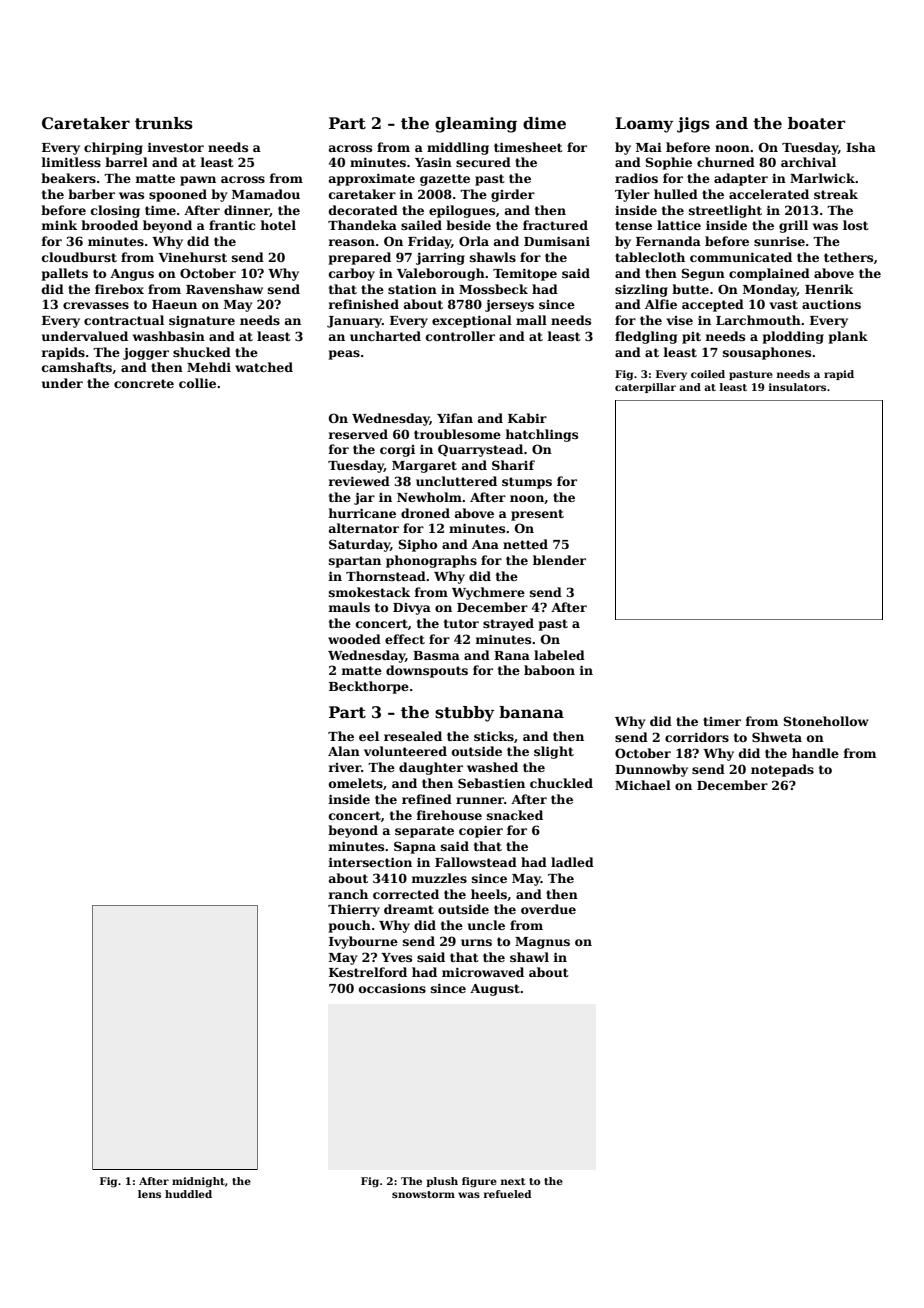  Describe the element at coordinates (350, 926) in the screenshot. I see `pouch` at that location.
